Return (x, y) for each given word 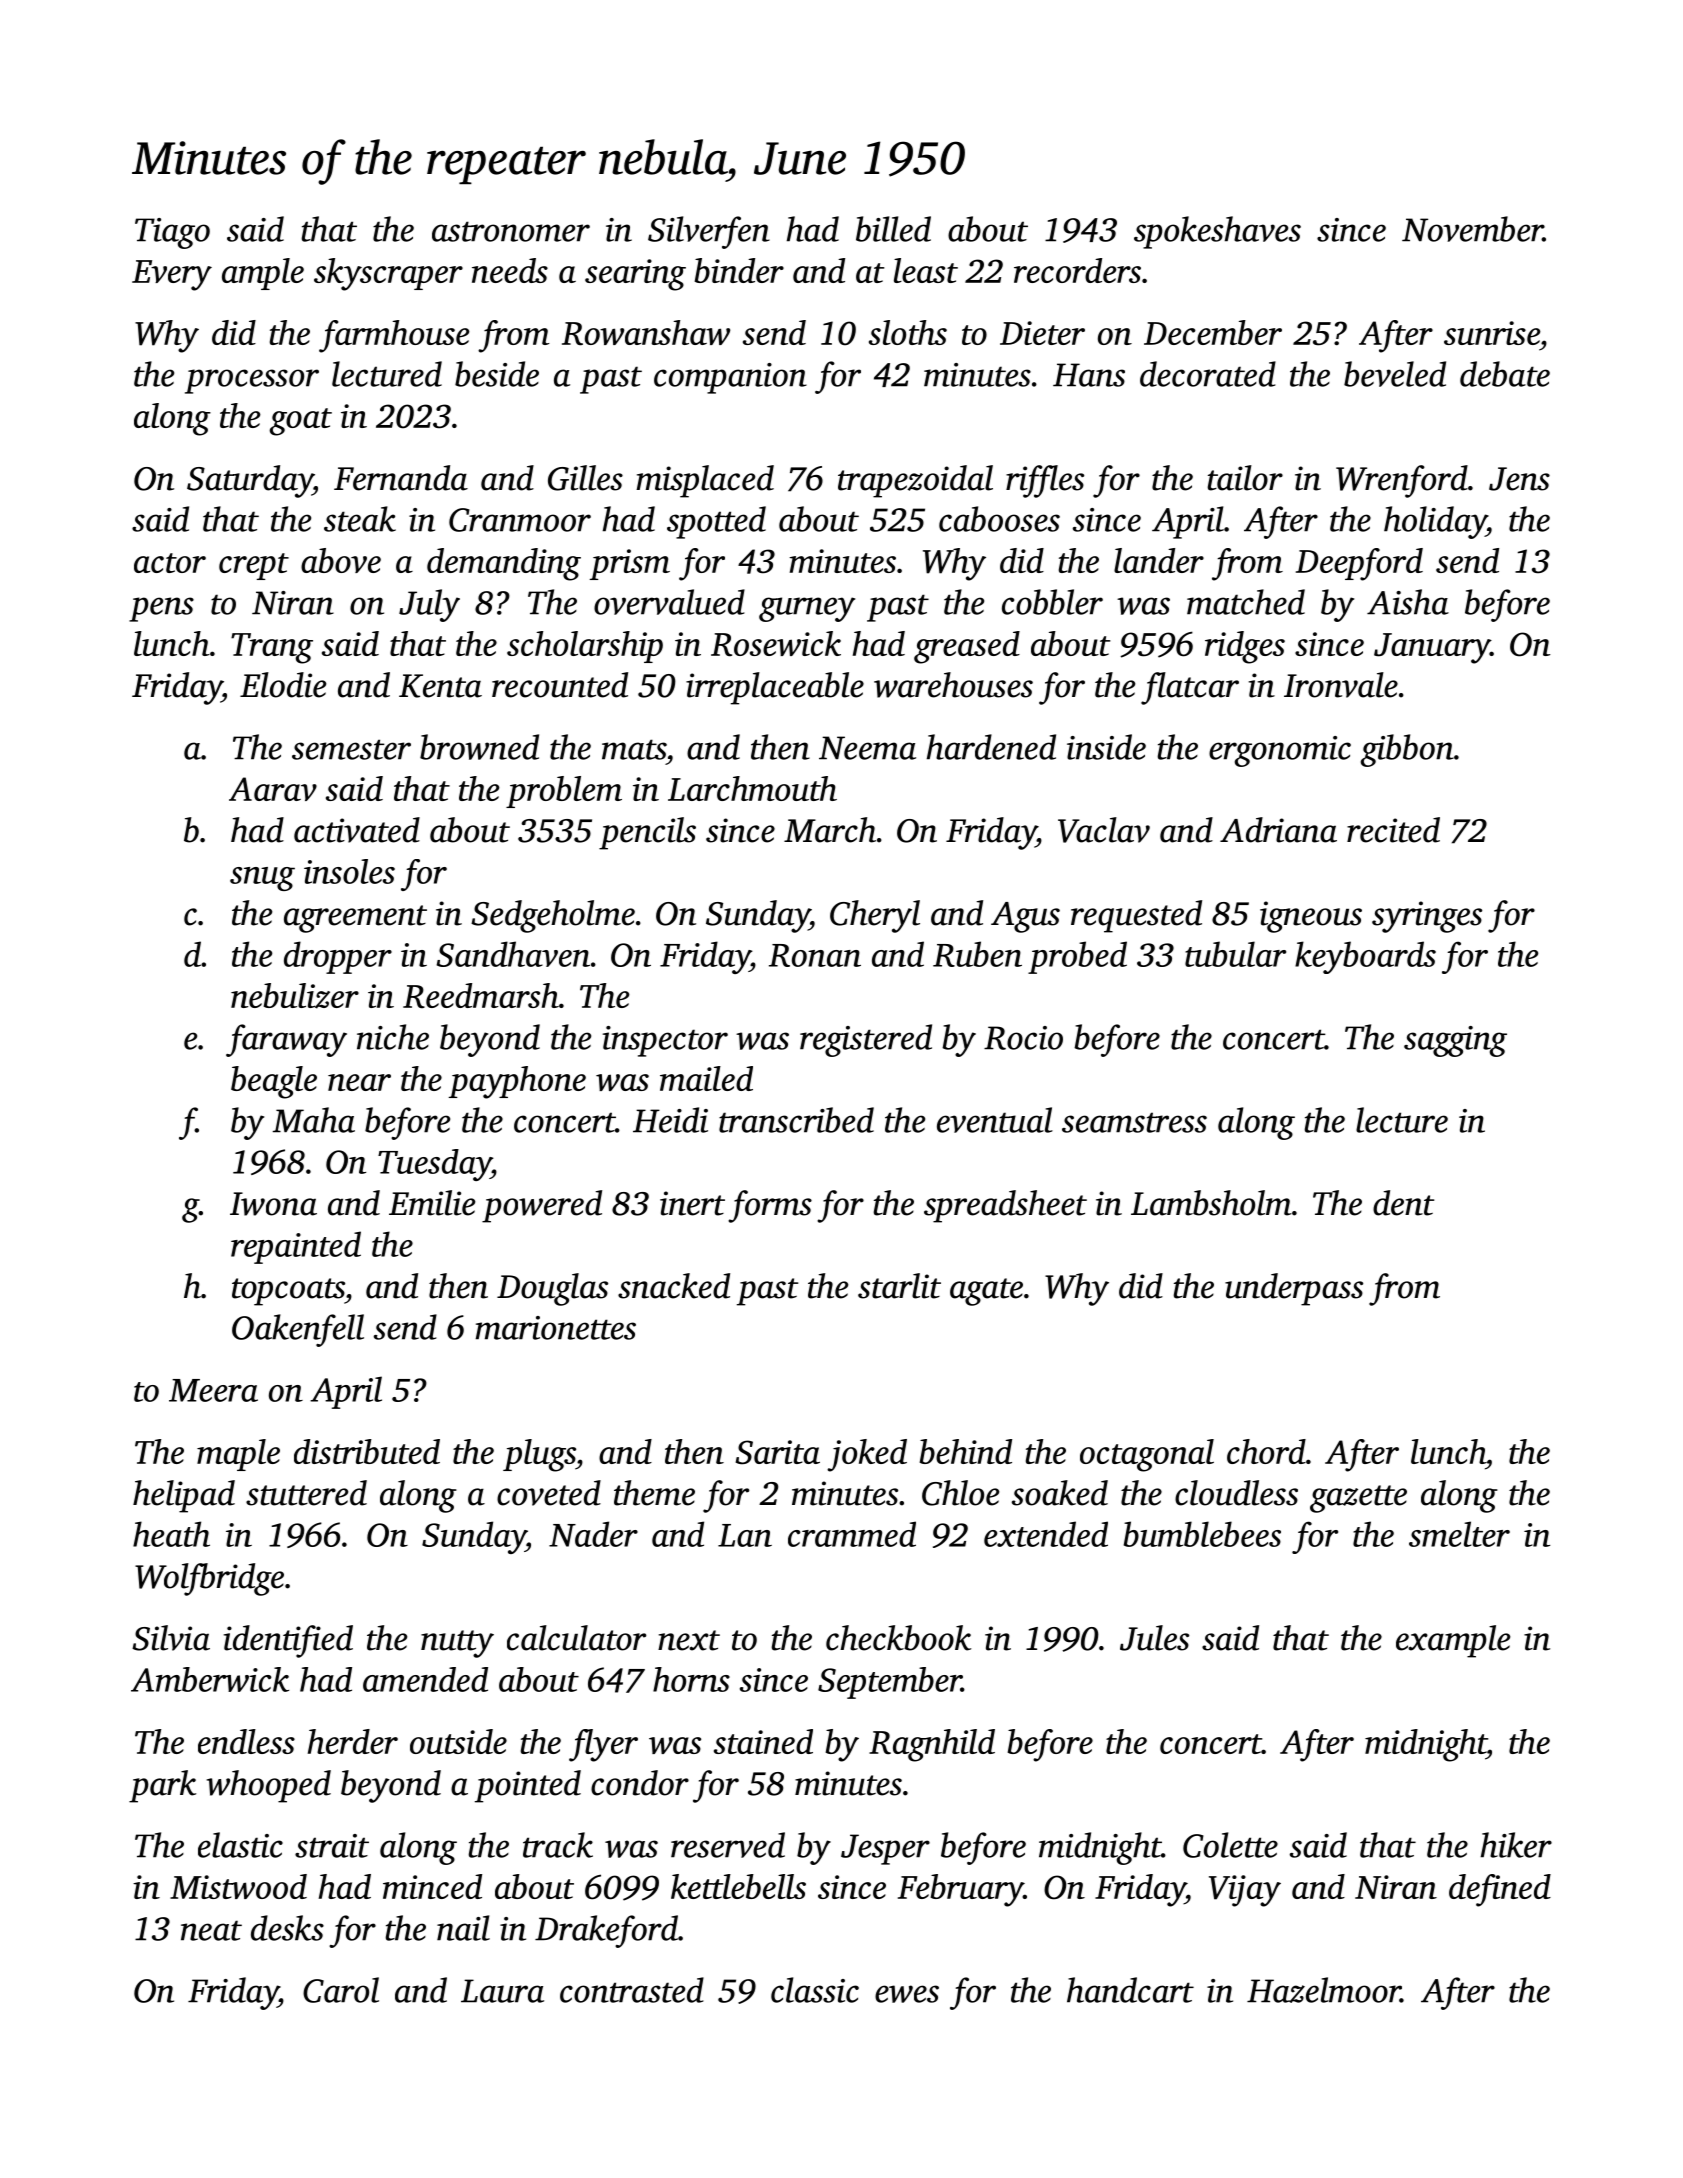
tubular (1235, 954)
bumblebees (1202, 1534)
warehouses (953, 685)
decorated (1208, 374)
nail (463, 1928)
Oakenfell (298, 1330)
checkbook (898, 1638)
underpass (1294, 1289)
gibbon (1407, 750)
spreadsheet (1005, 1206)
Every (172, 275)
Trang (272, 648)
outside (458, 1741)
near (359, 1082)
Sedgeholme (553, 916)
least (926, 270)
